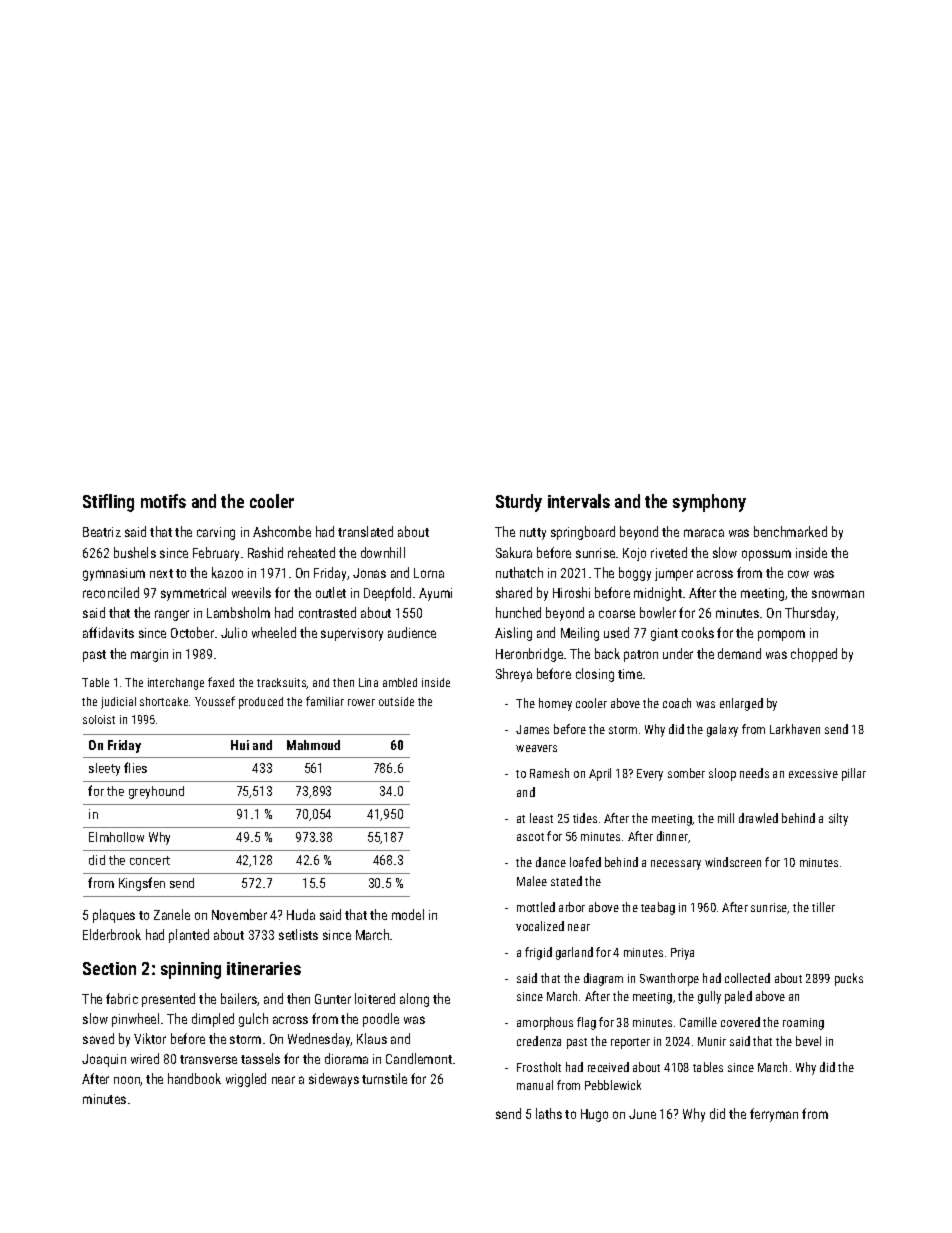 The height and width of the page is (1233, 952). What do you see at coordinates (156, 792) in the page?
I see `greyhound` at bounding box center [156, 792].
